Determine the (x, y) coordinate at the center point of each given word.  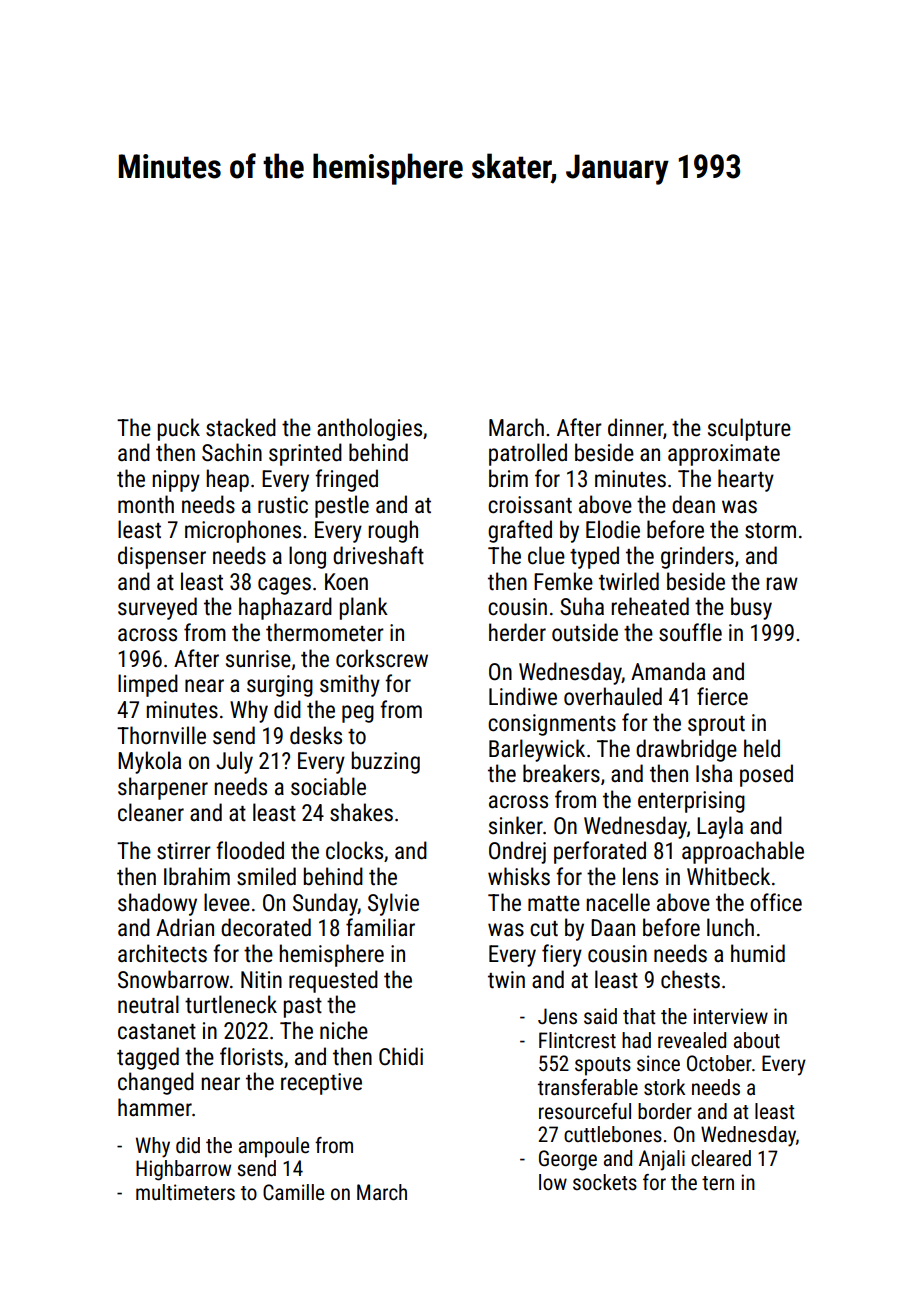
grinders (697, 557)
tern (718, 1183)
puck (178, 429)
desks (316, 735)
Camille (293, 1192)
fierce (722, 696)
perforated (600, 852)
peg (358, 714)
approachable (743, 852)
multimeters (185, 1192)
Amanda (668, 671)
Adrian (185, 927)
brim (508, 478)
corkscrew (382, 658)
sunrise (258, 659)
